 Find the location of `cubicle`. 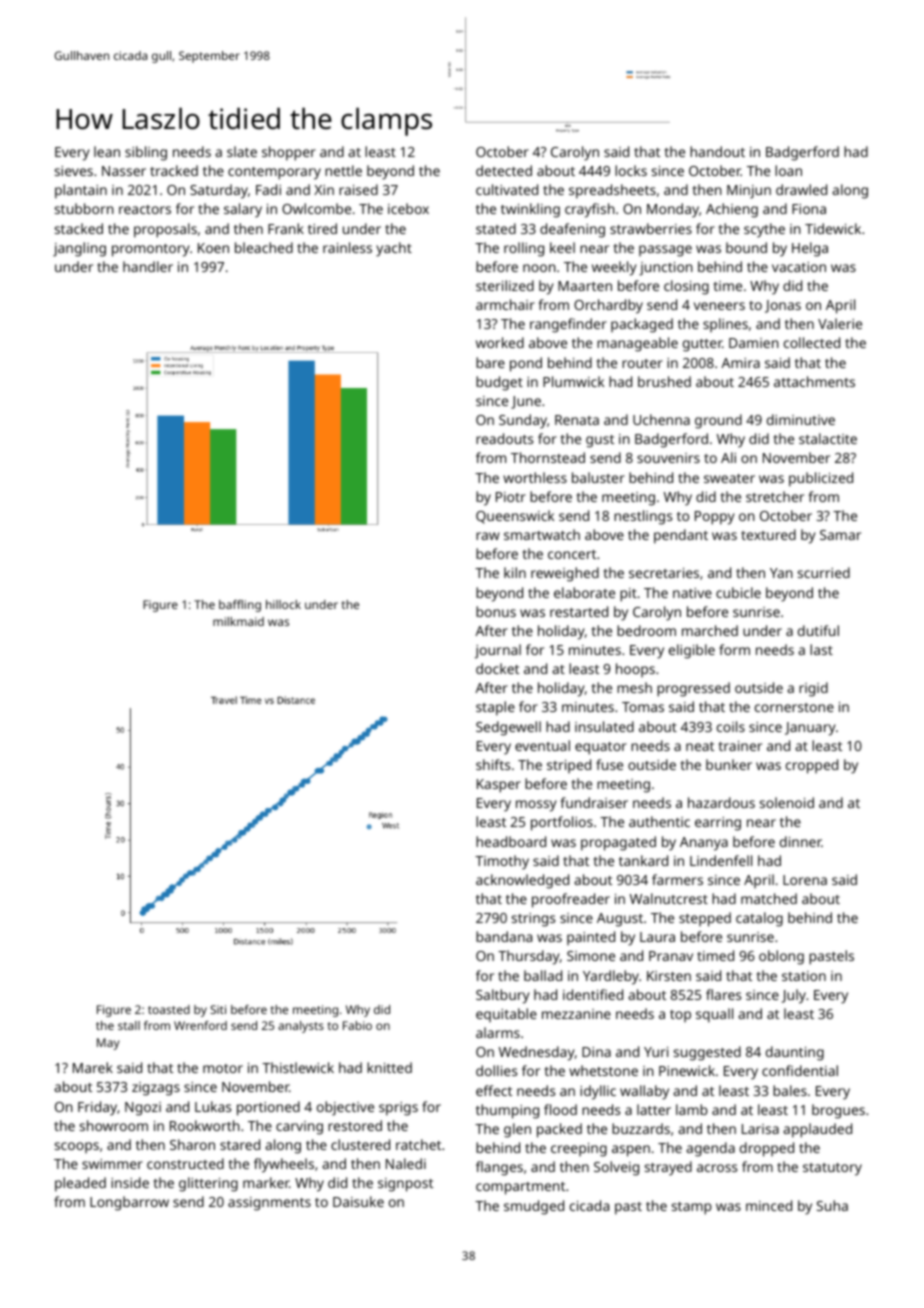

cubicle is located at coordinates (738, 592).
